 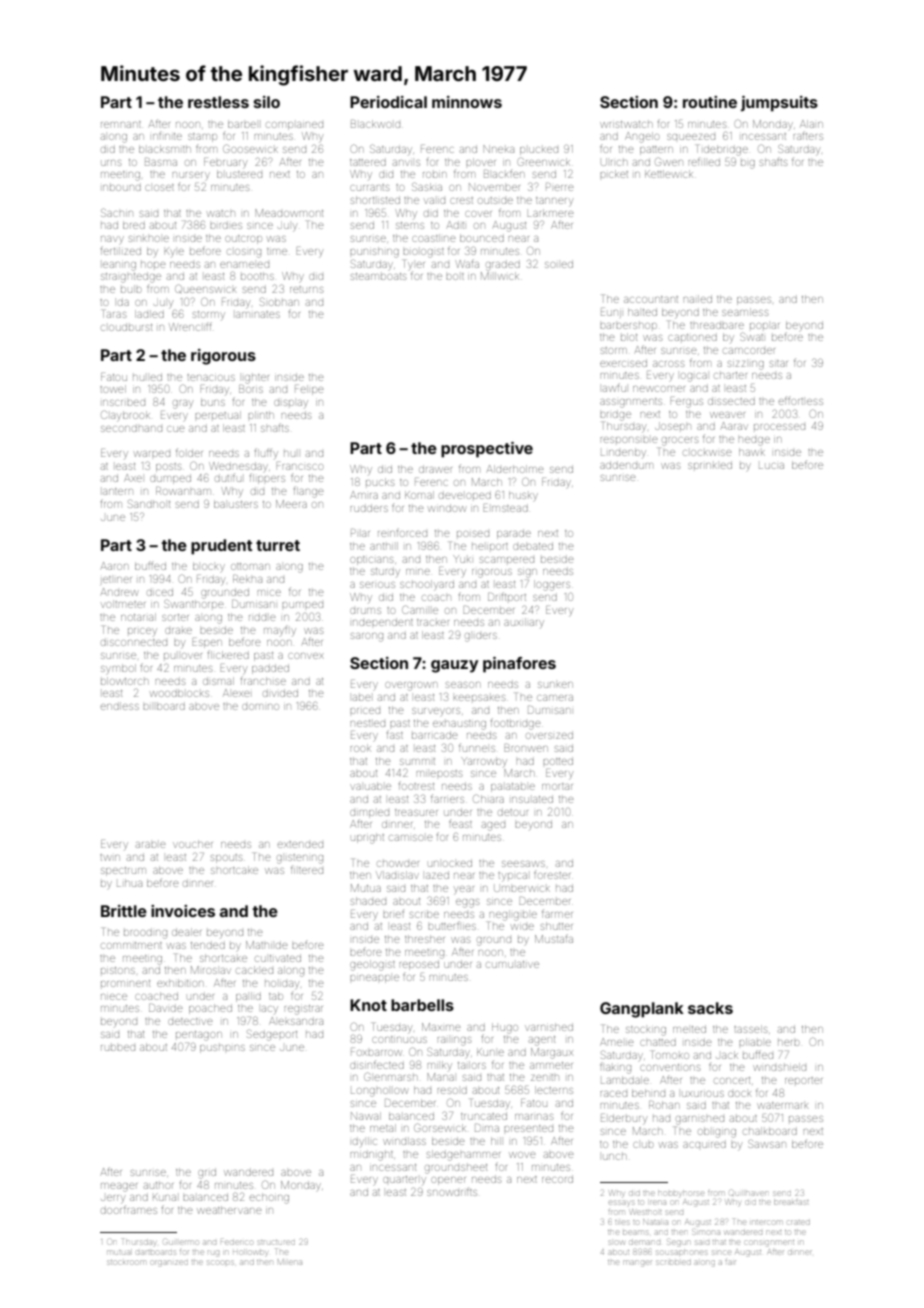 I want to click on sledgehammer, so click(x=463, y=1155).
